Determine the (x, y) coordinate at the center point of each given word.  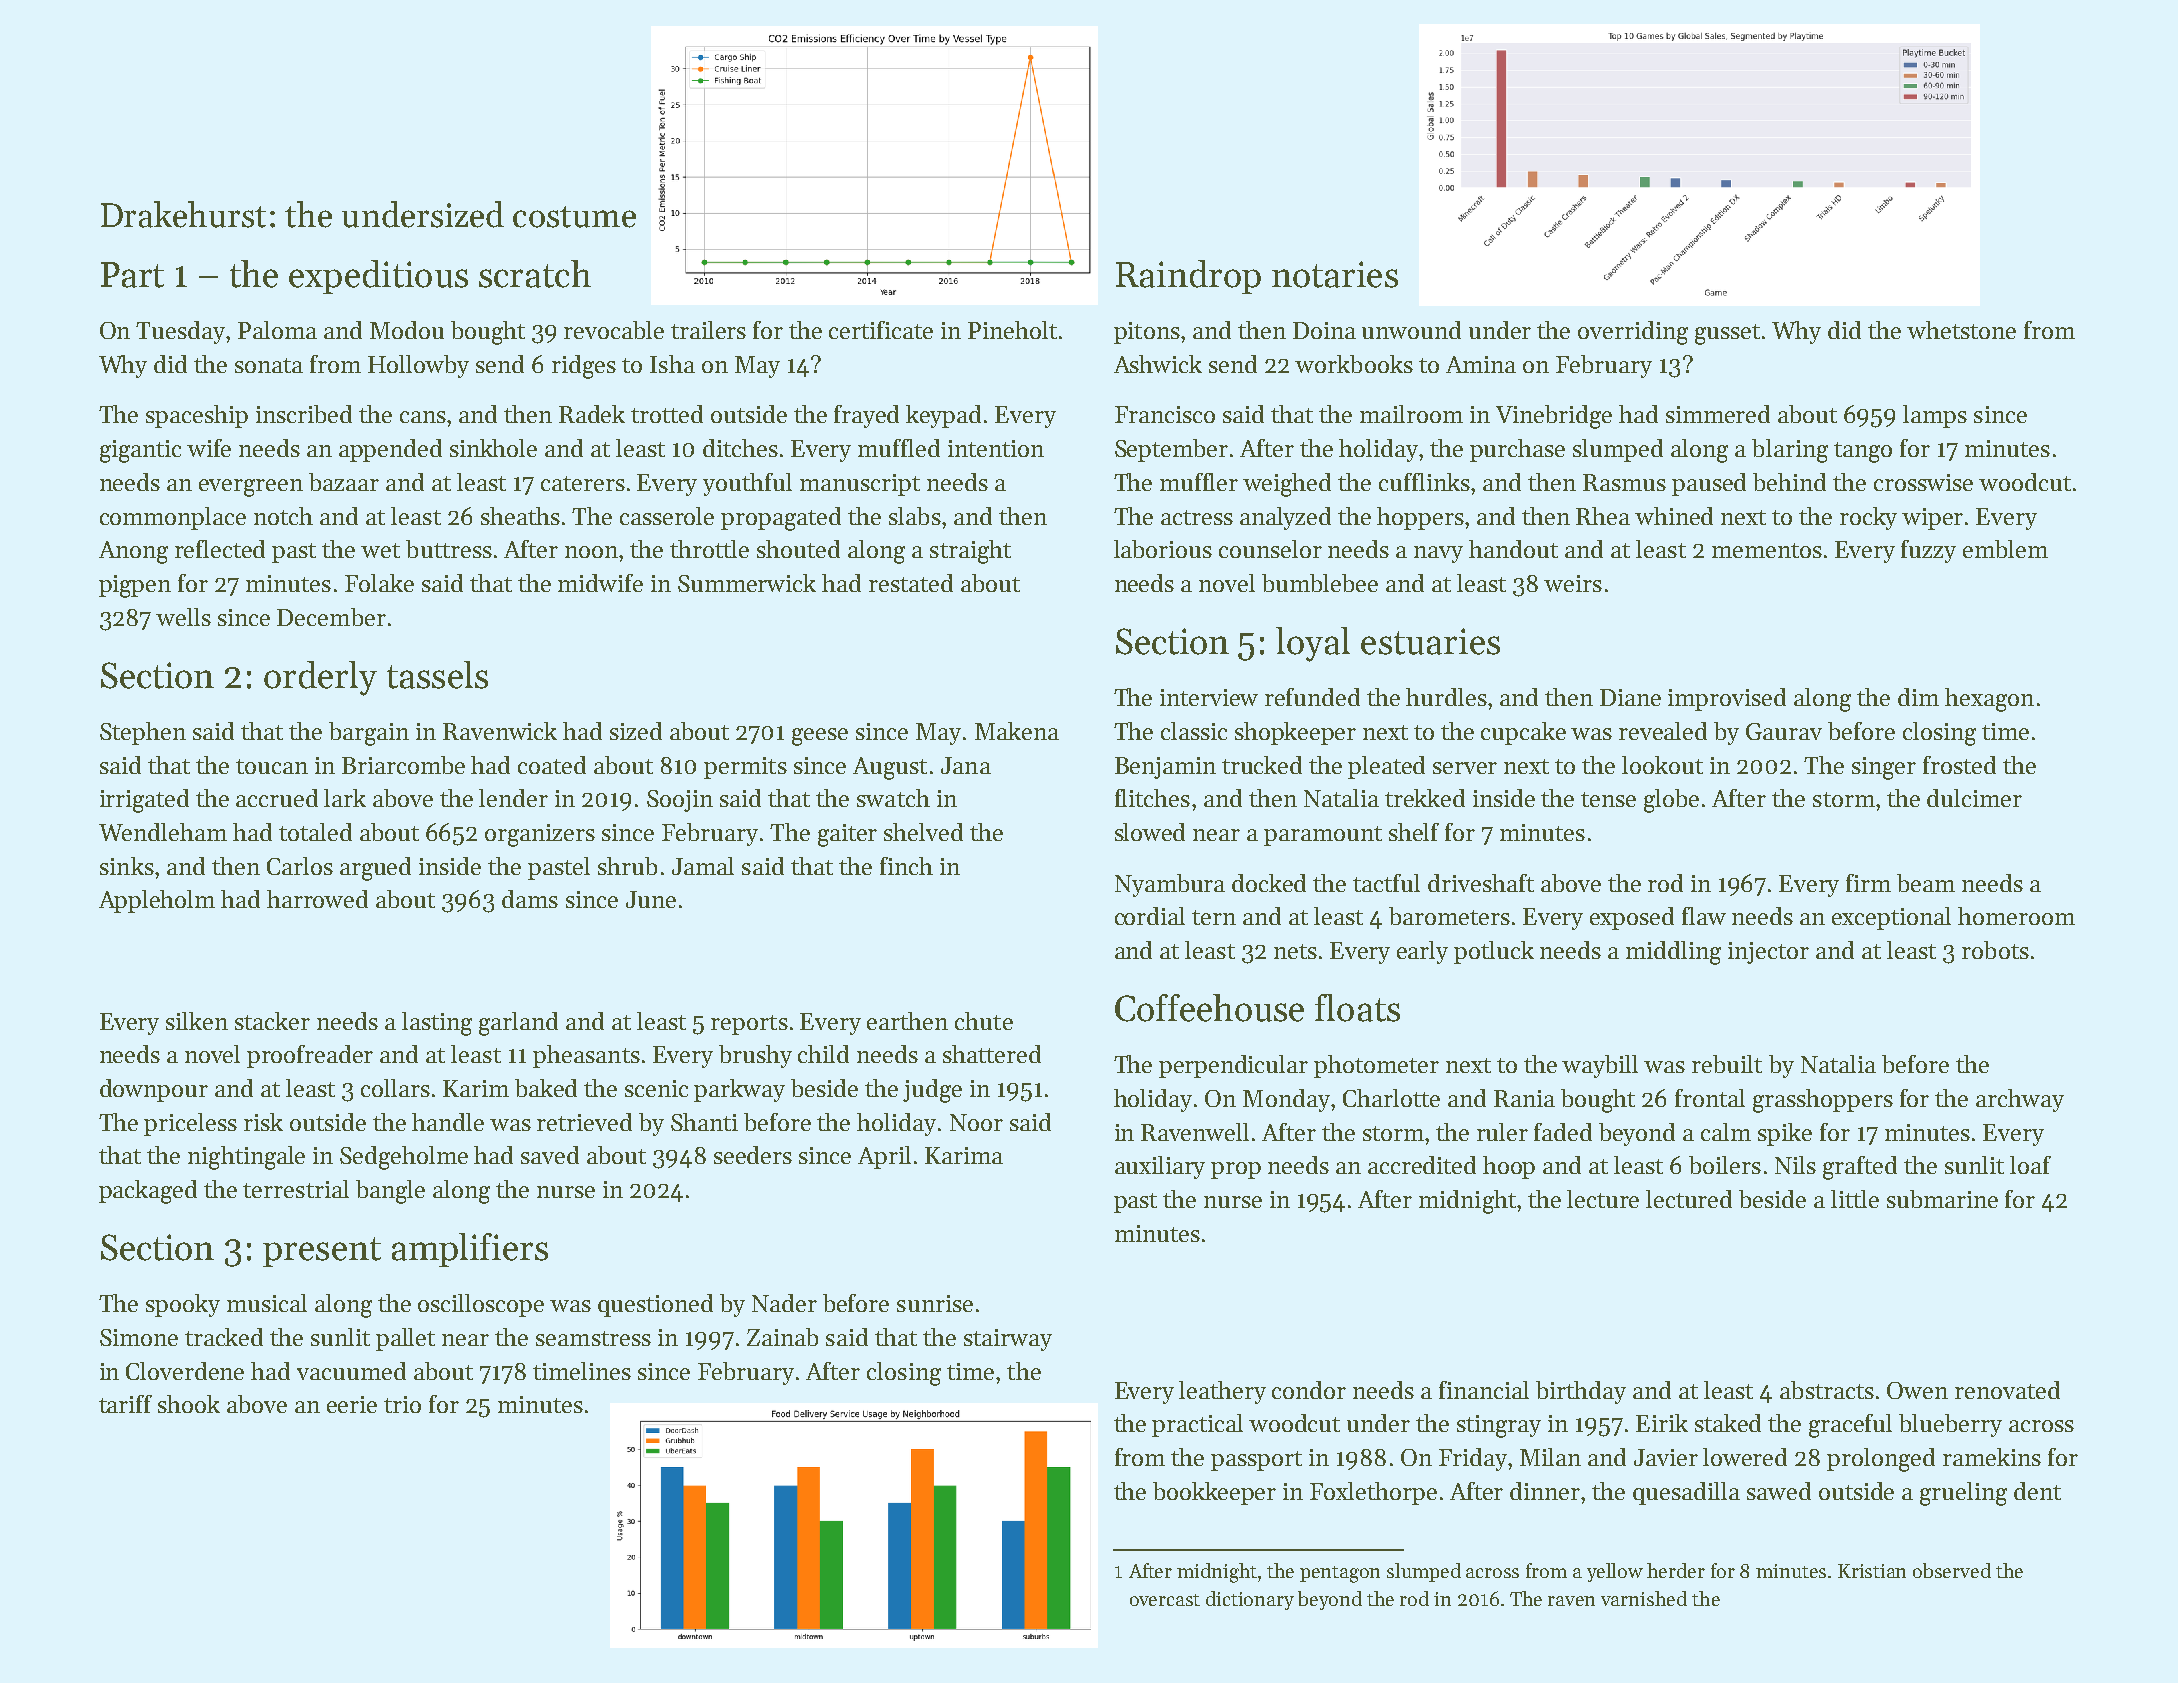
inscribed (304, 414)
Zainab (782, 1337)
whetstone (1961, 330)
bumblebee (1320, 583)
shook (189, 1404)
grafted (1860, 1168)
